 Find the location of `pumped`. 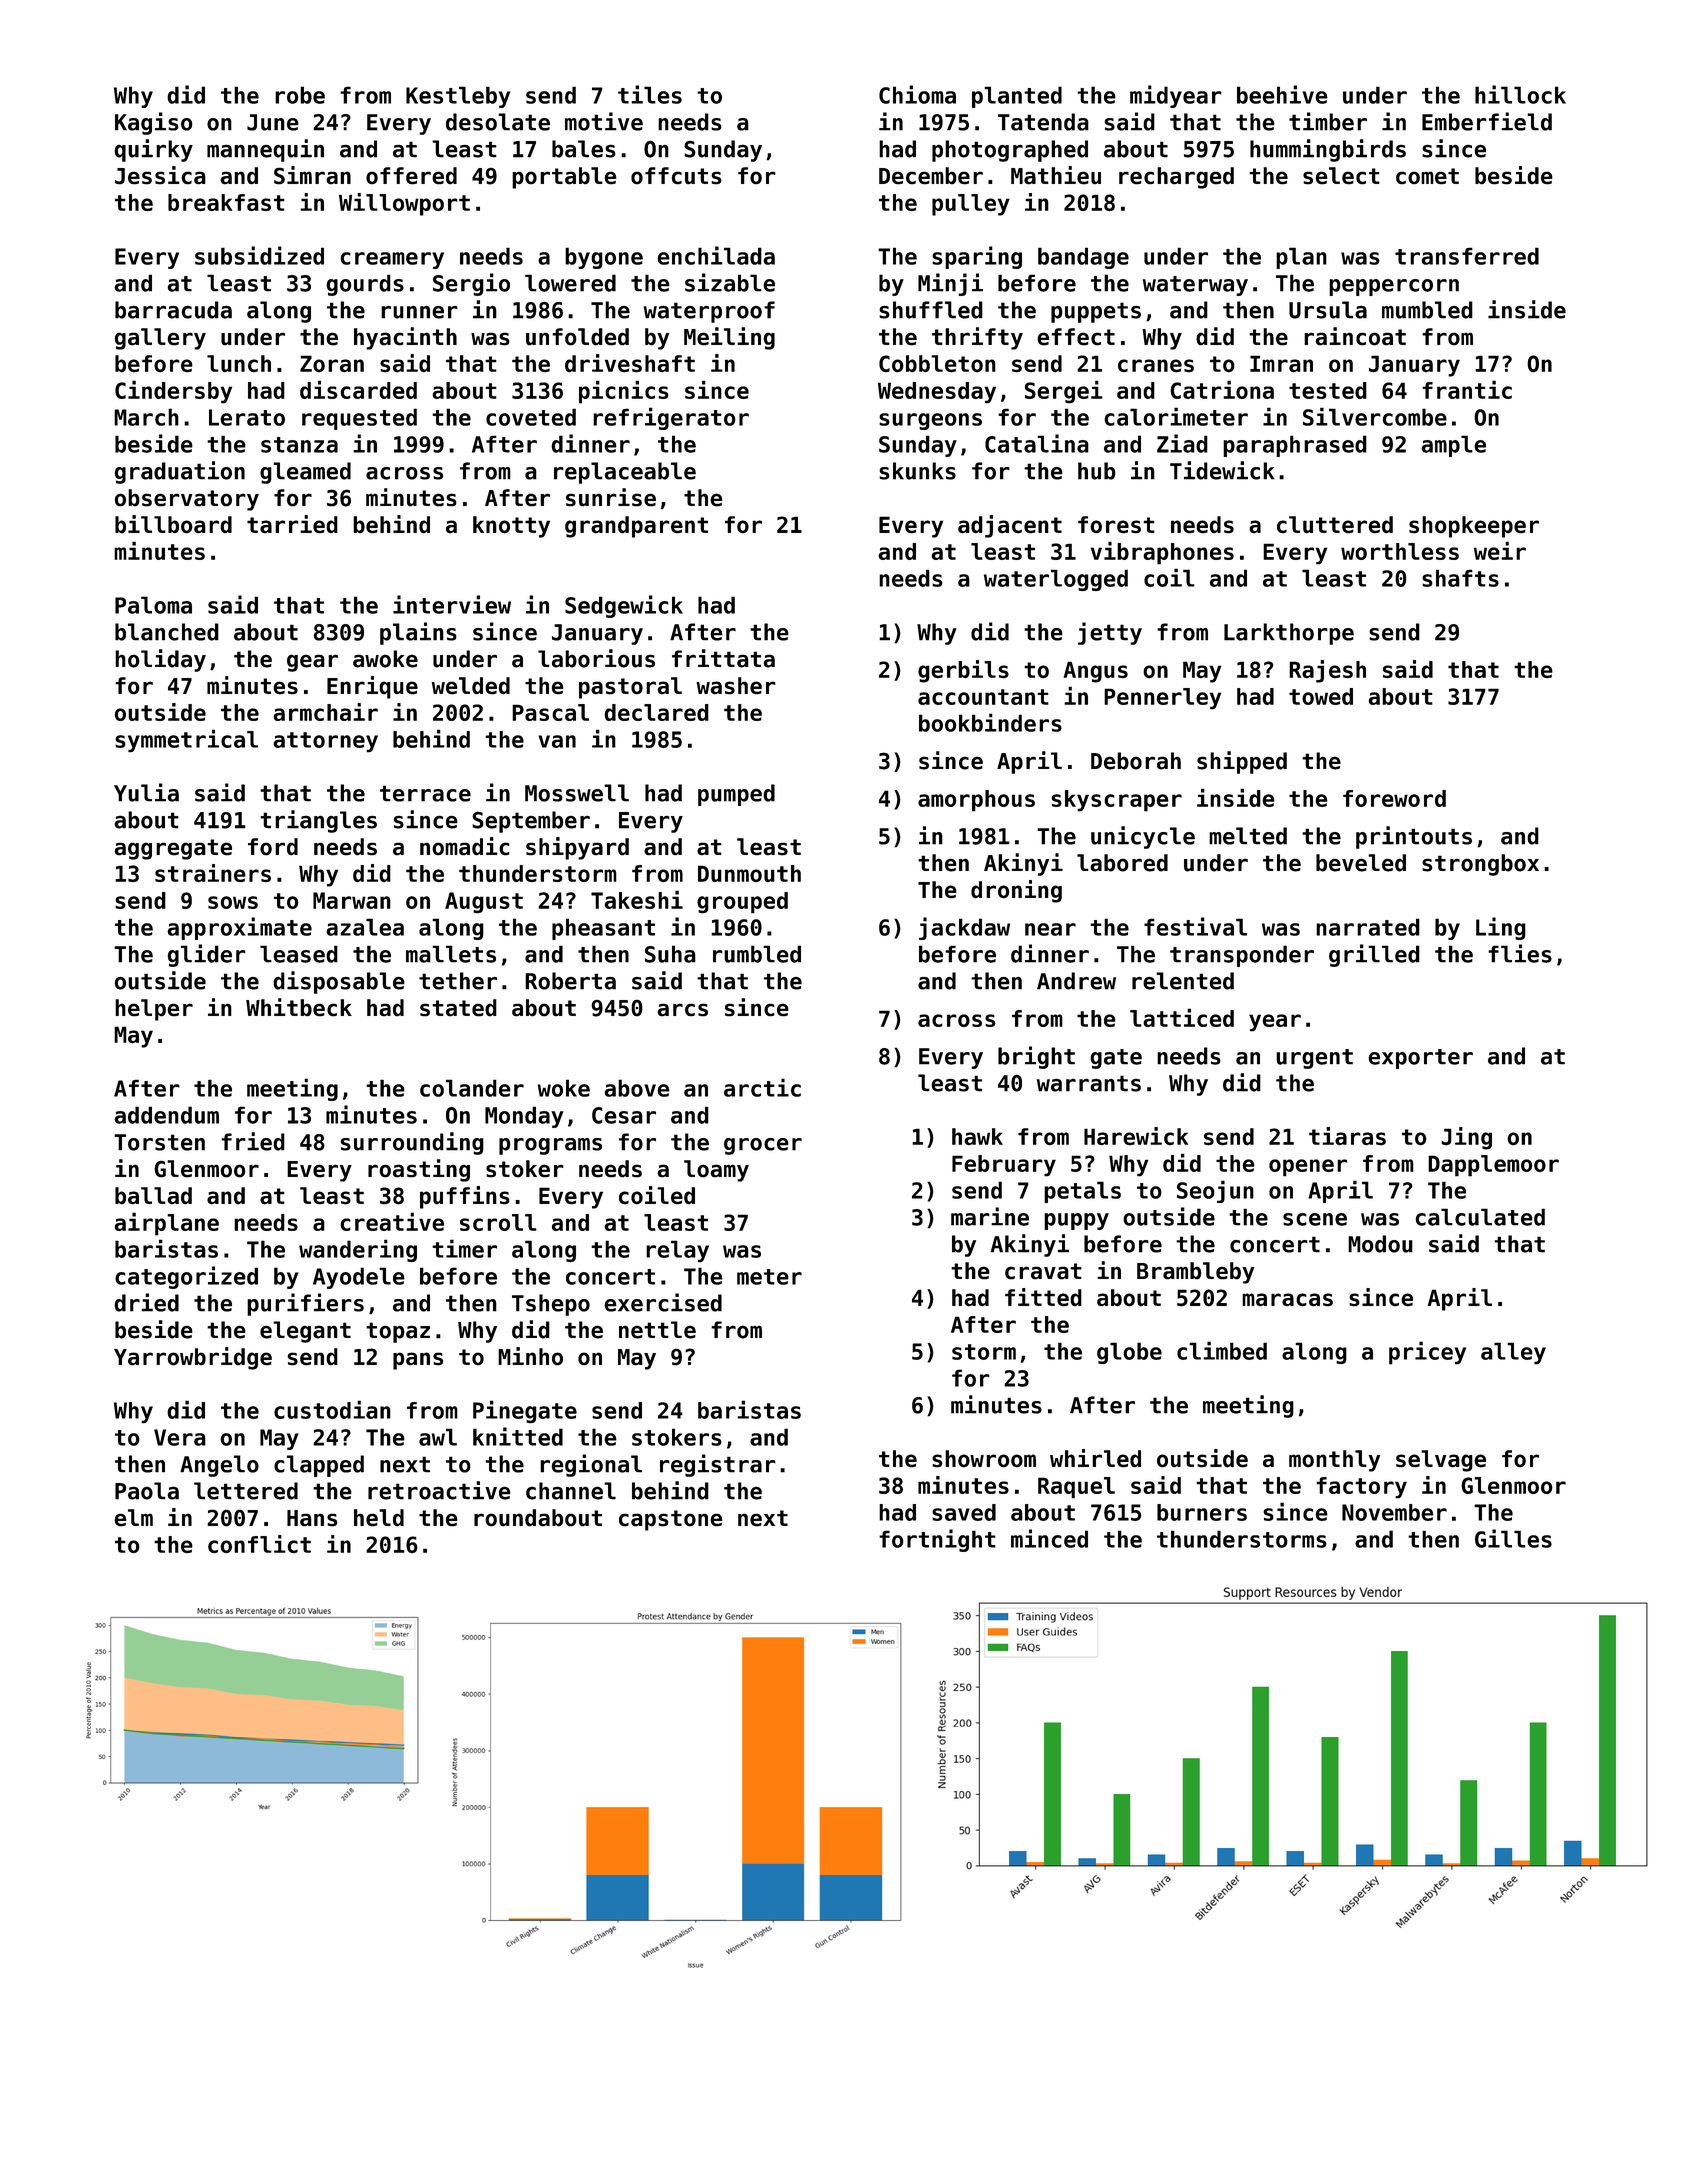

pumped is located at coordinates (736, 795).
